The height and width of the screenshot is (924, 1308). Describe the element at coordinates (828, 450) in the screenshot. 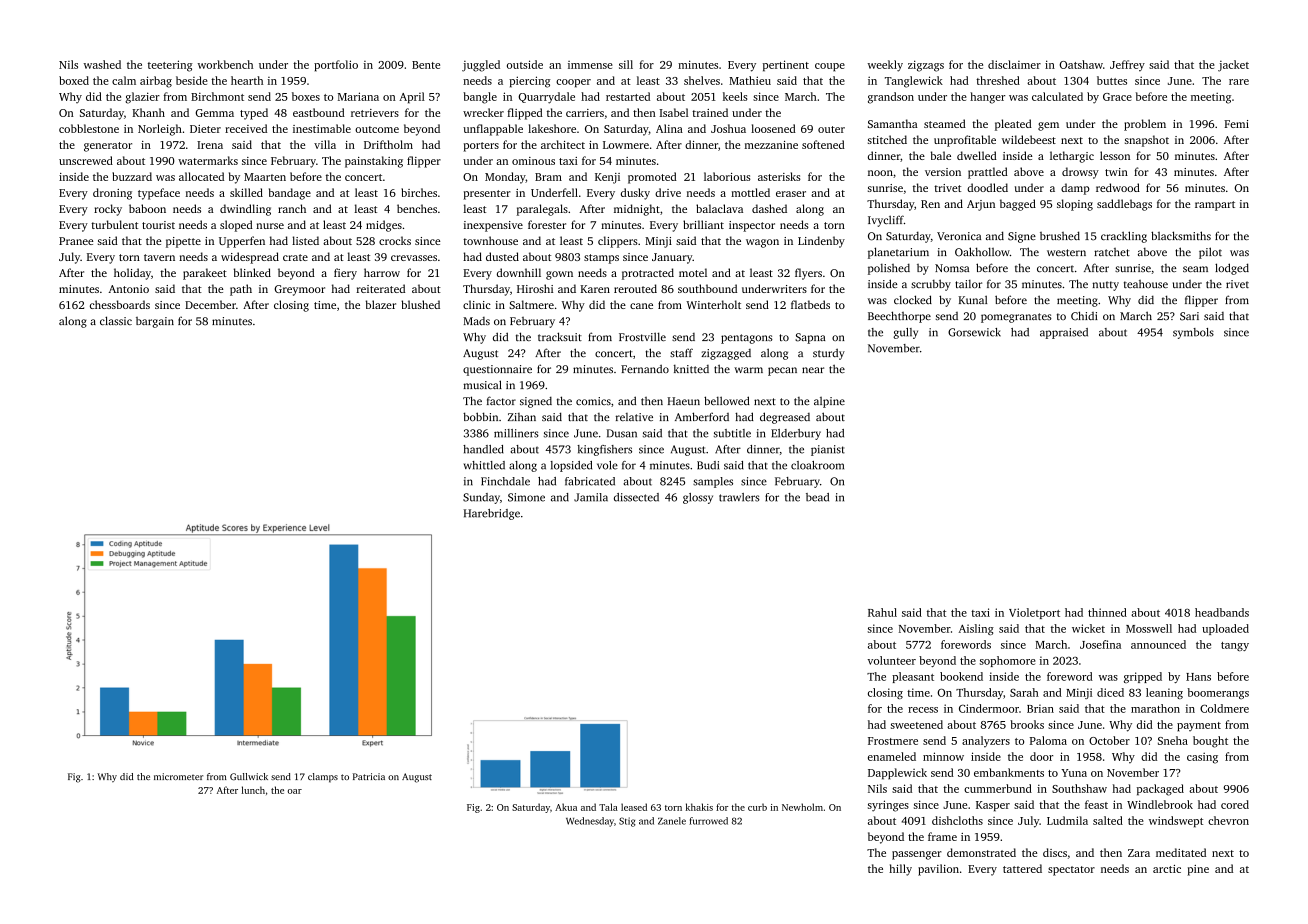

I see `pianist` at that location.
